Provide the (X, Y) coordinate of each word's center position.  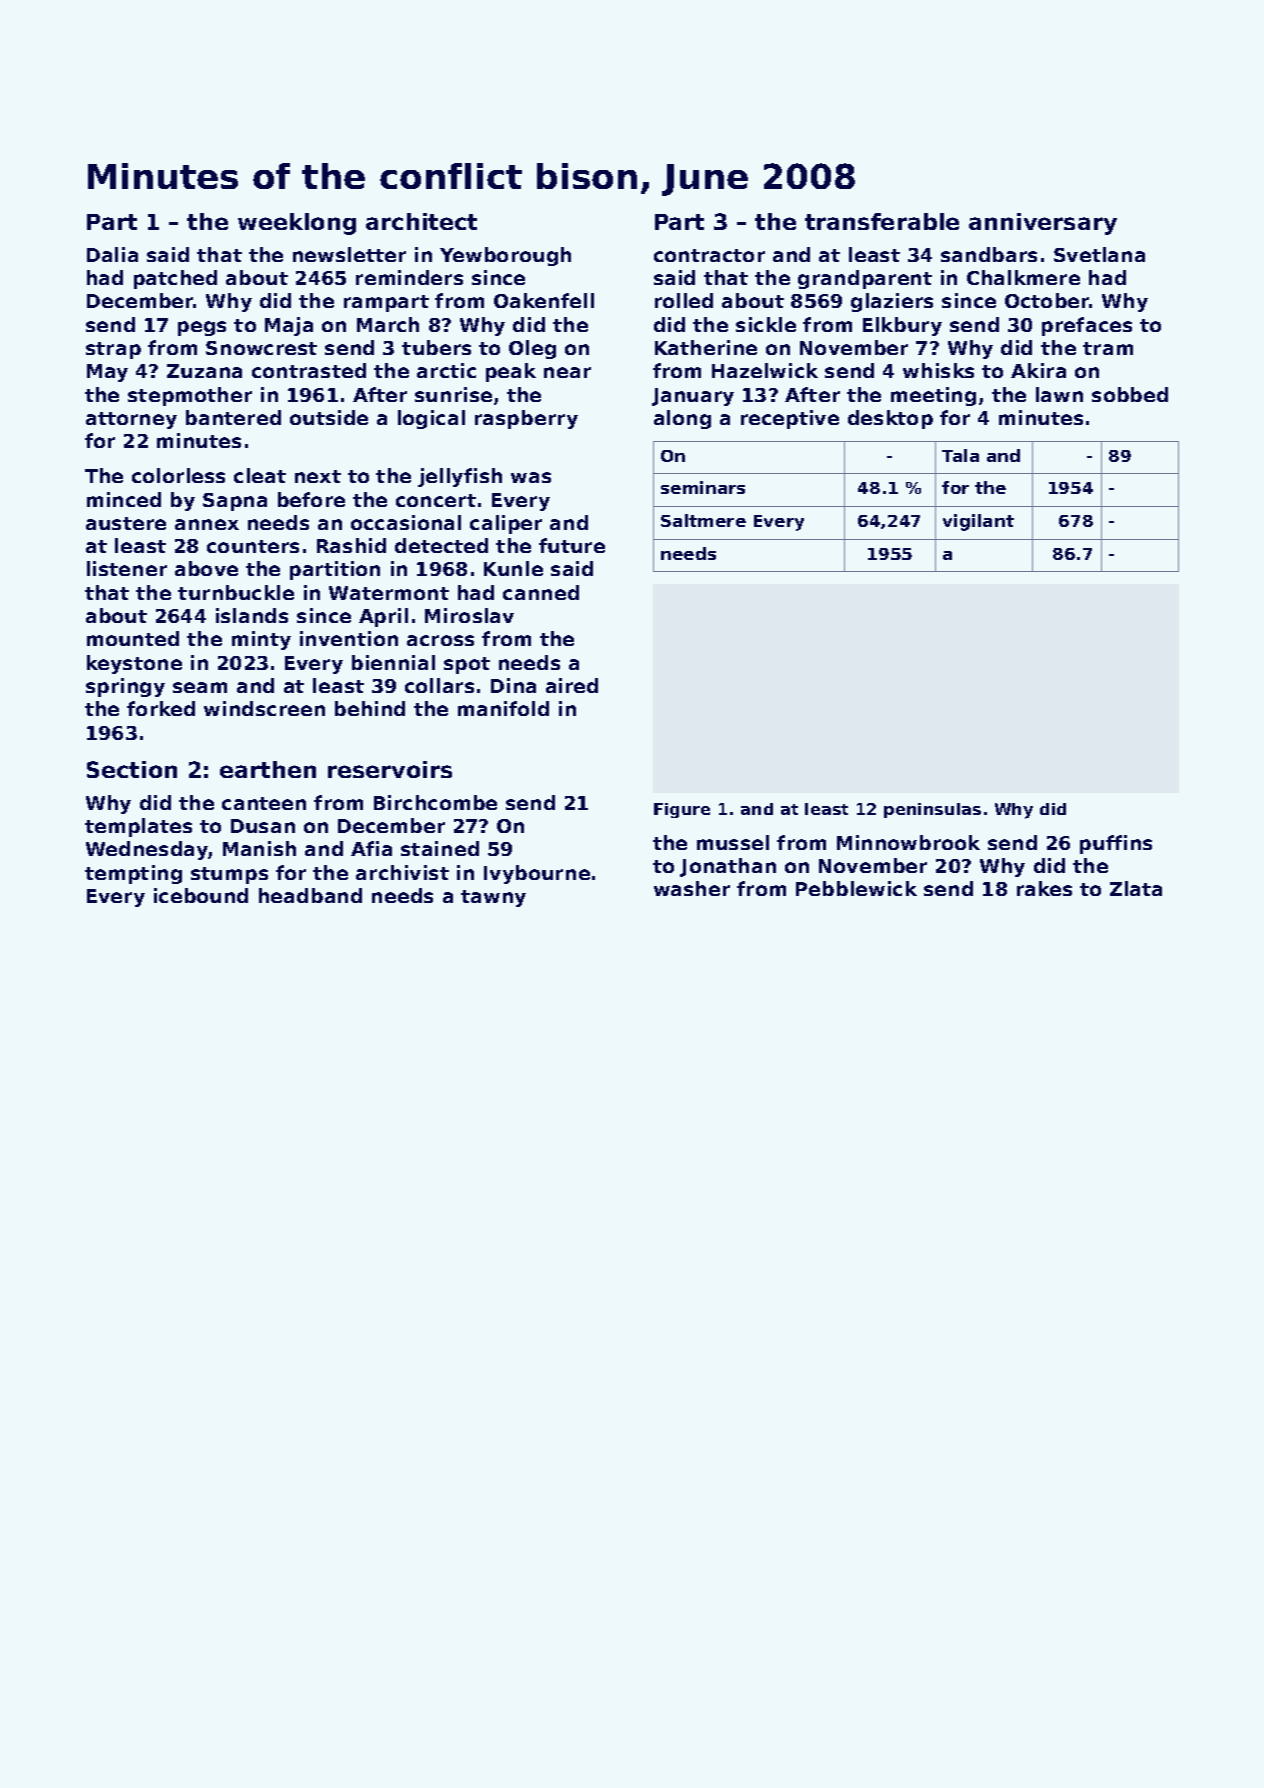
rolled (684, 300)
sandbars (989, 254)
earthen (268, 769)
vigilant (978, 522)
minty (261, 640)
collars (439, 685)
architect (421, 221)
